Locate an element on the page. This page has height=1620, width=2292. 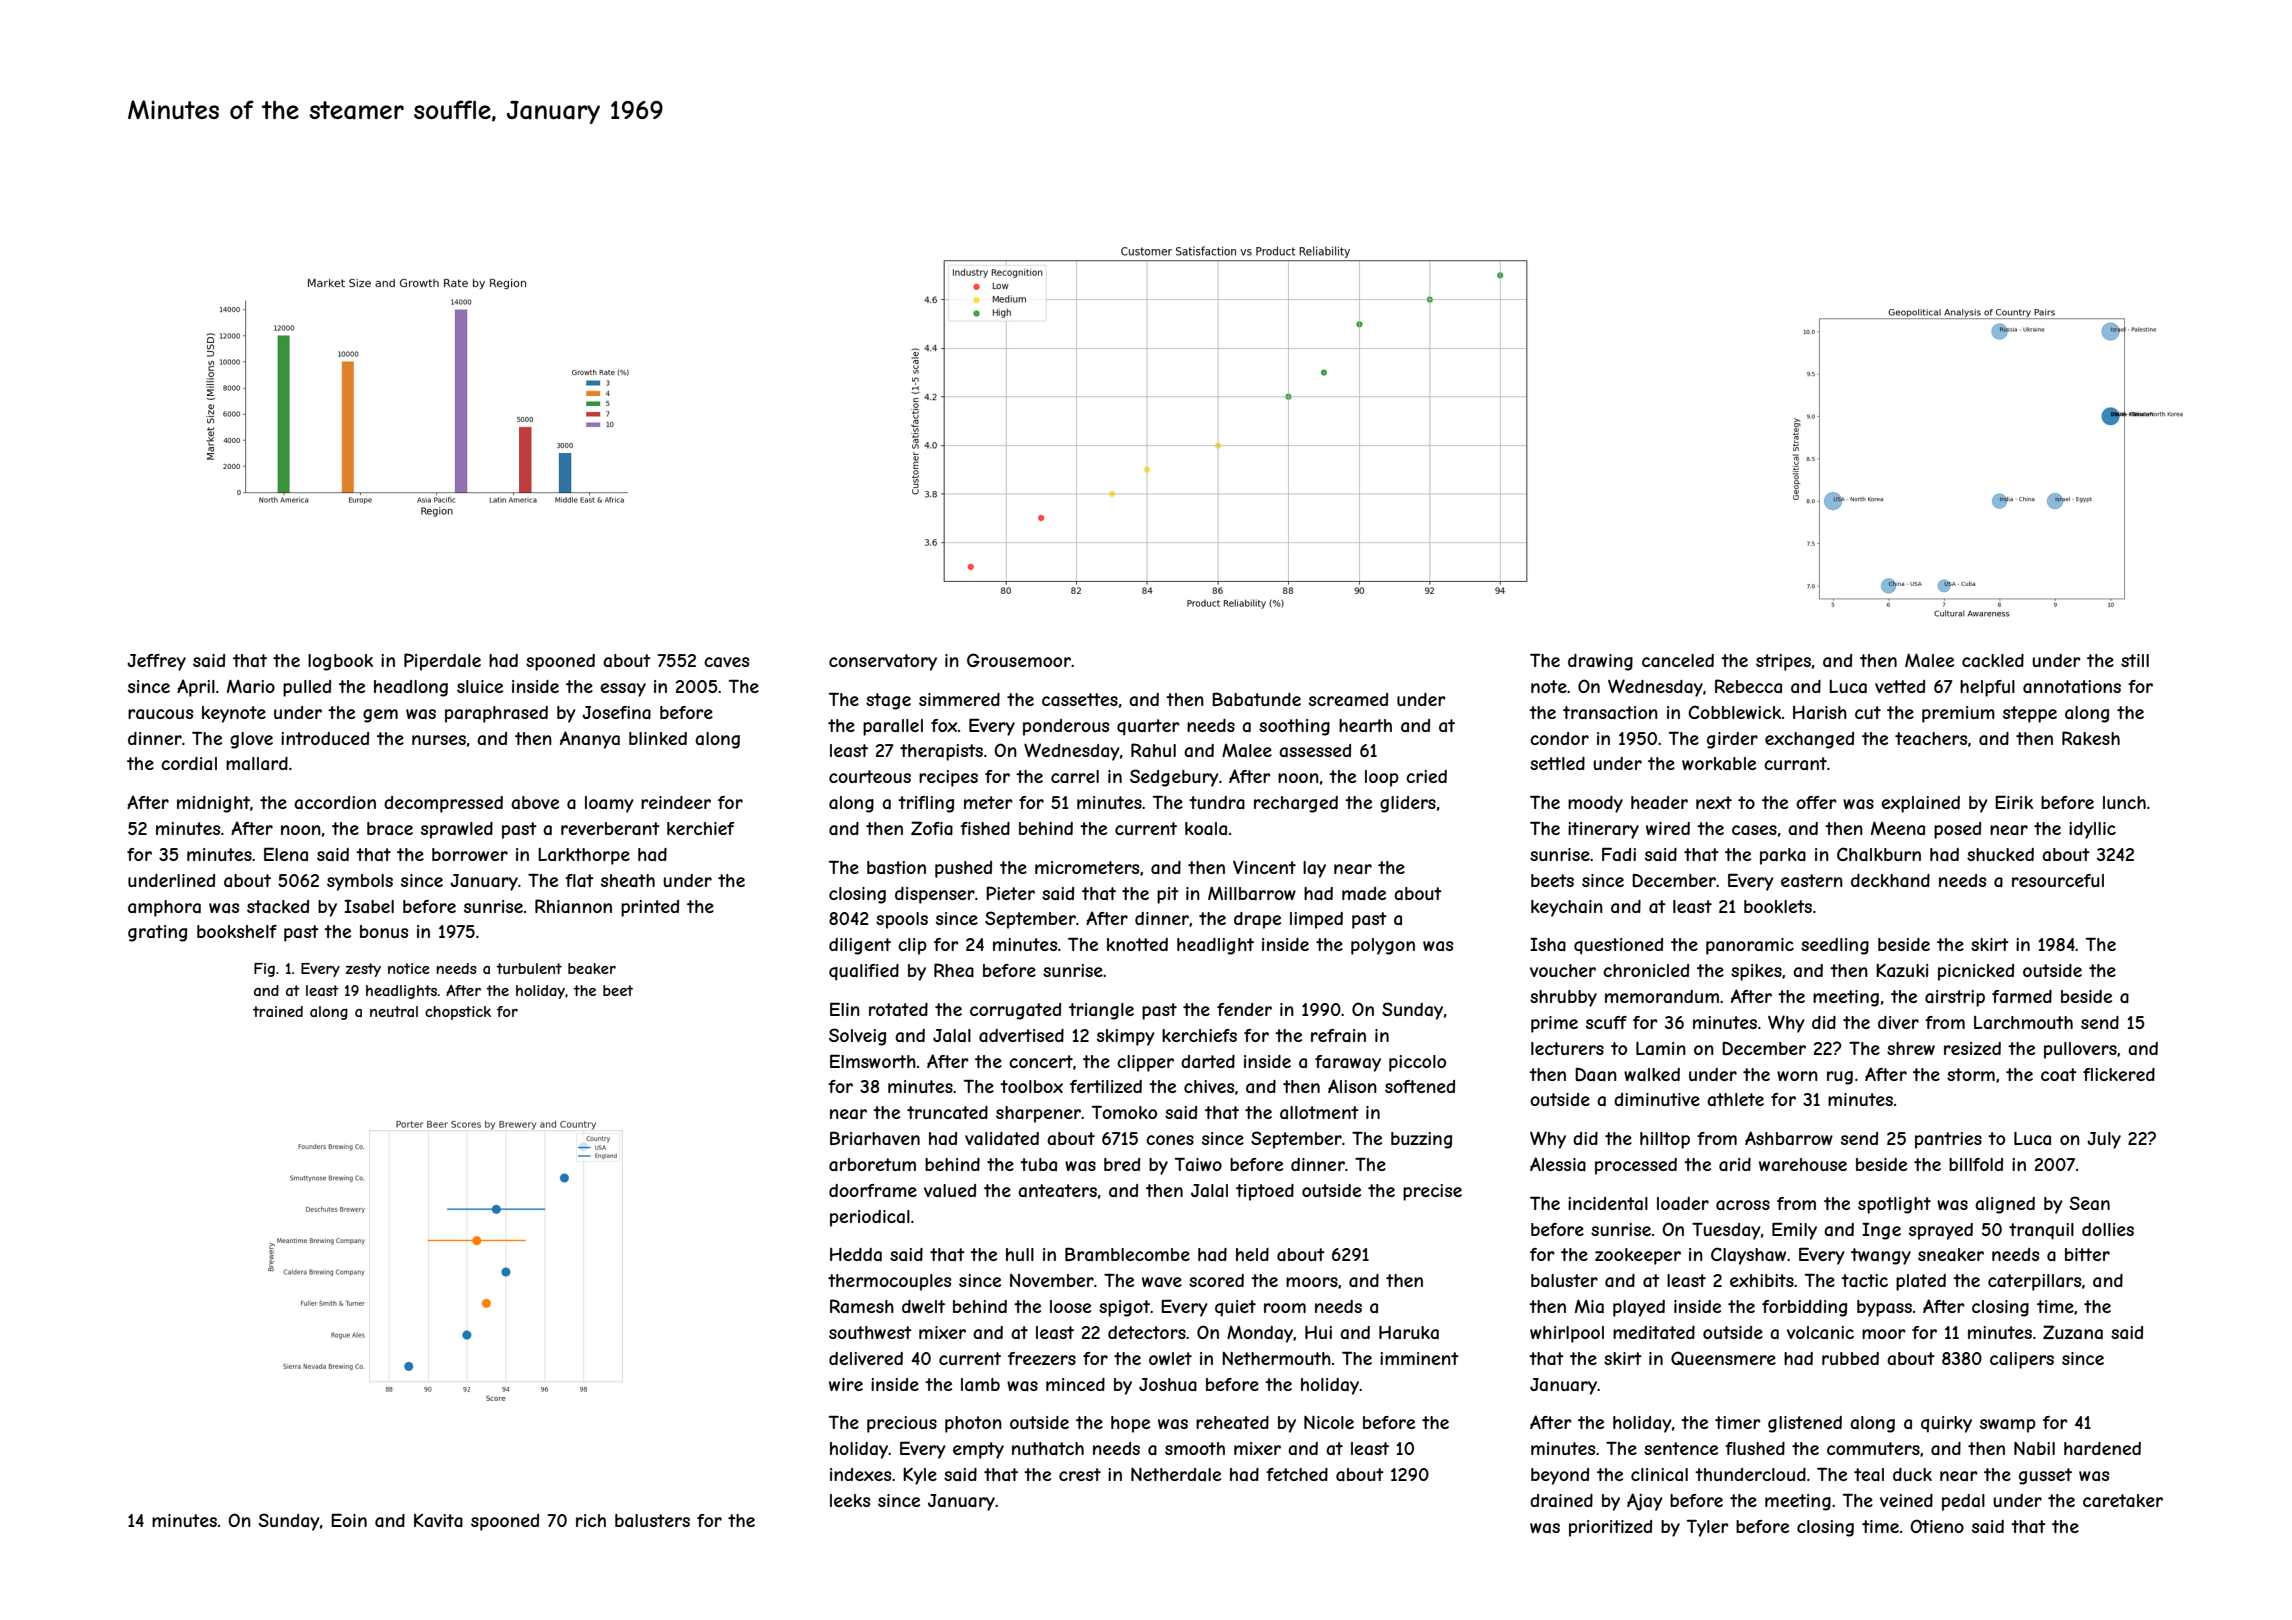
Jeffrey is located at coordinates (156, 662).
